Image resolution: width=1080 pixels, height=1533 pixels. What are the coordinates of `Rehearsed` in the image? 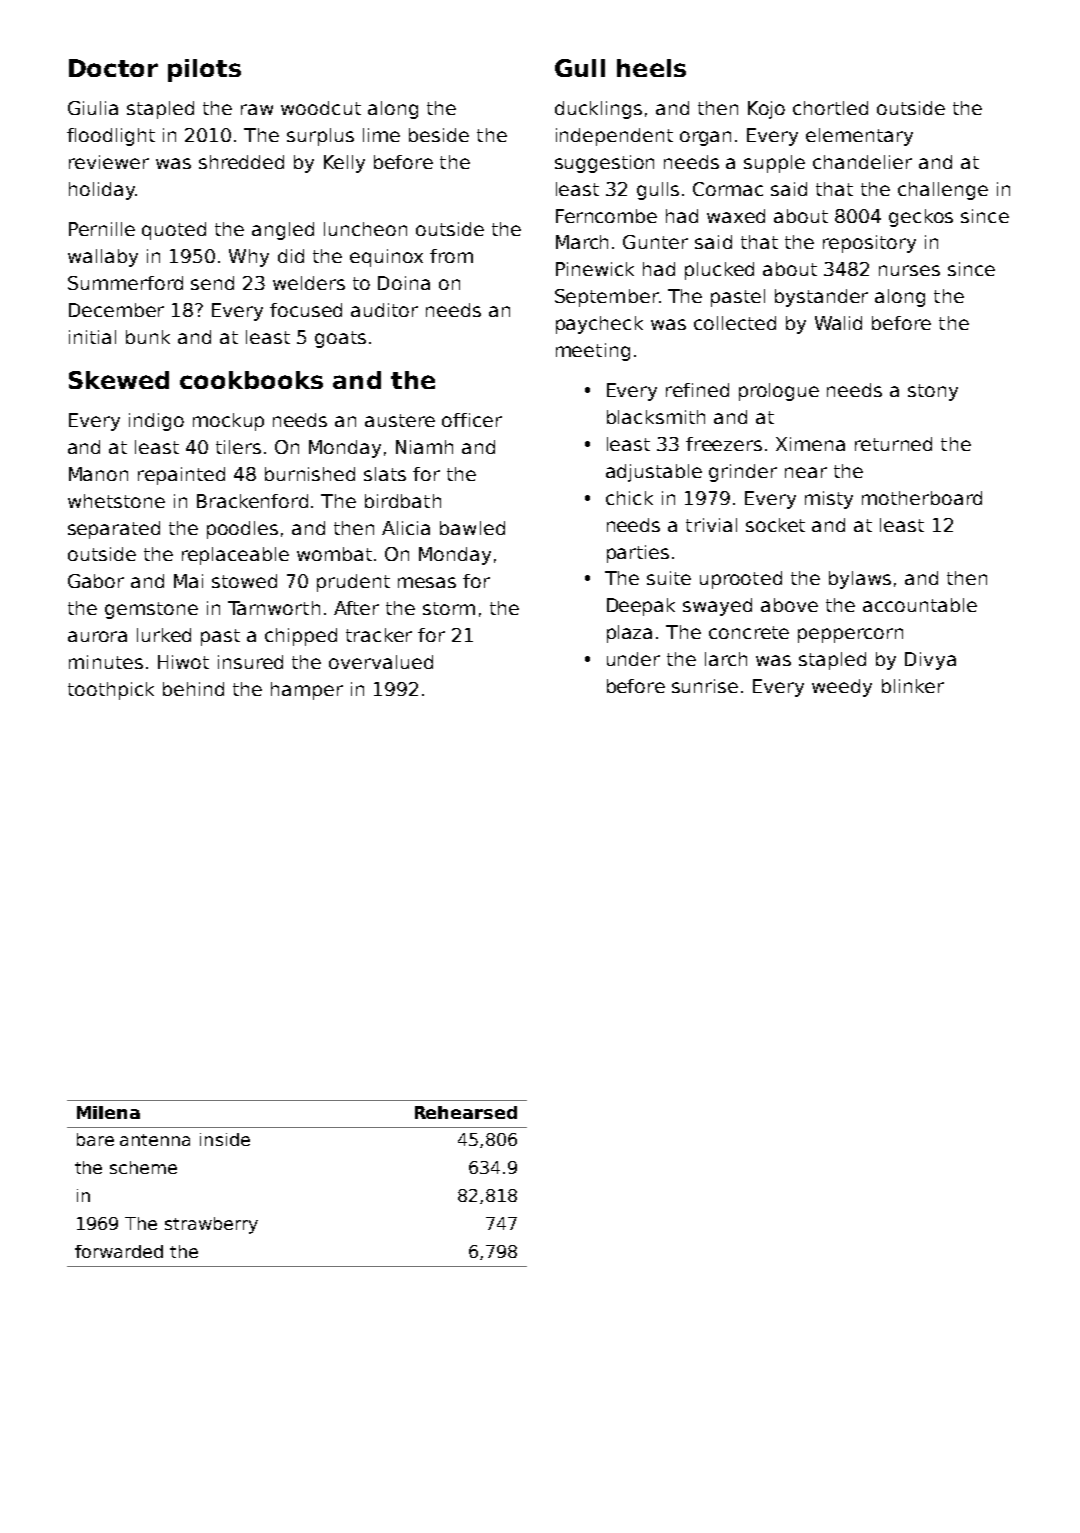 It's located at (466, 1112).
